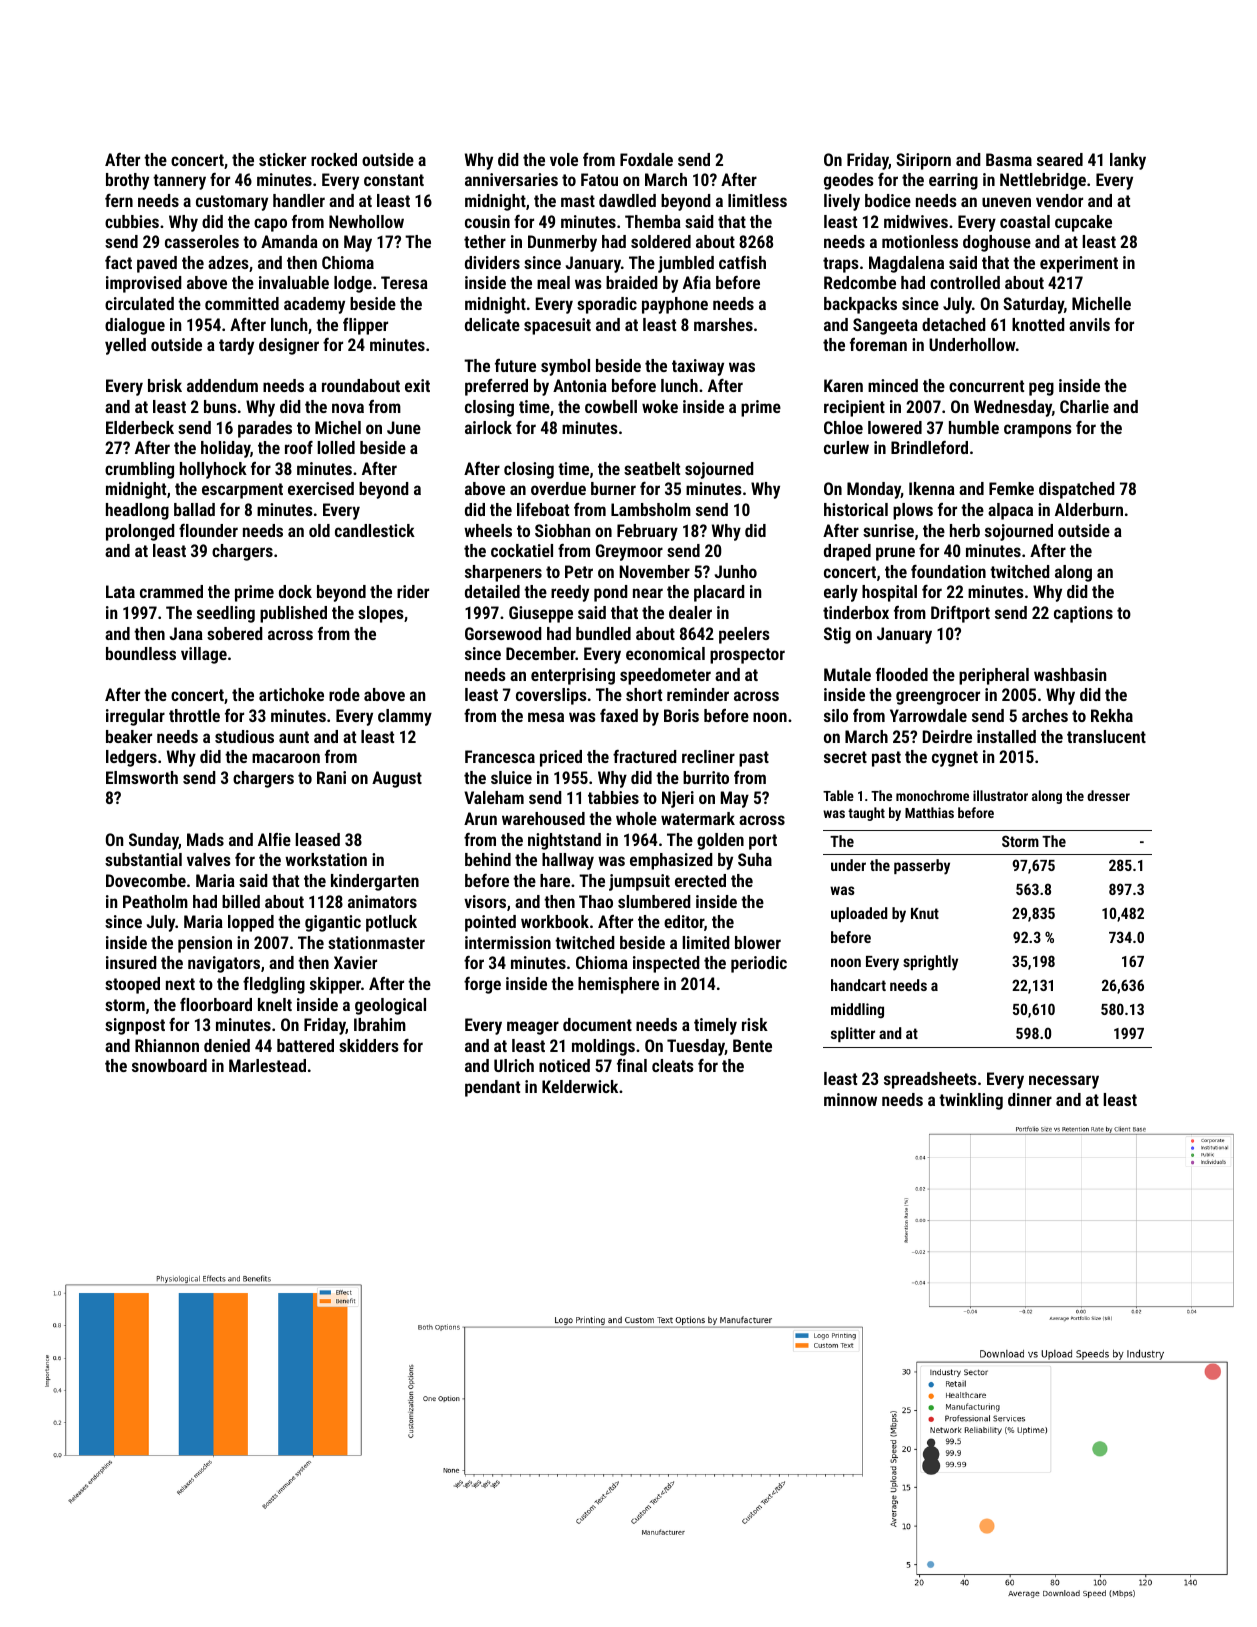 This screenshot has height=1627, width=1257. I want to click on faxed, so click(619, 715).
